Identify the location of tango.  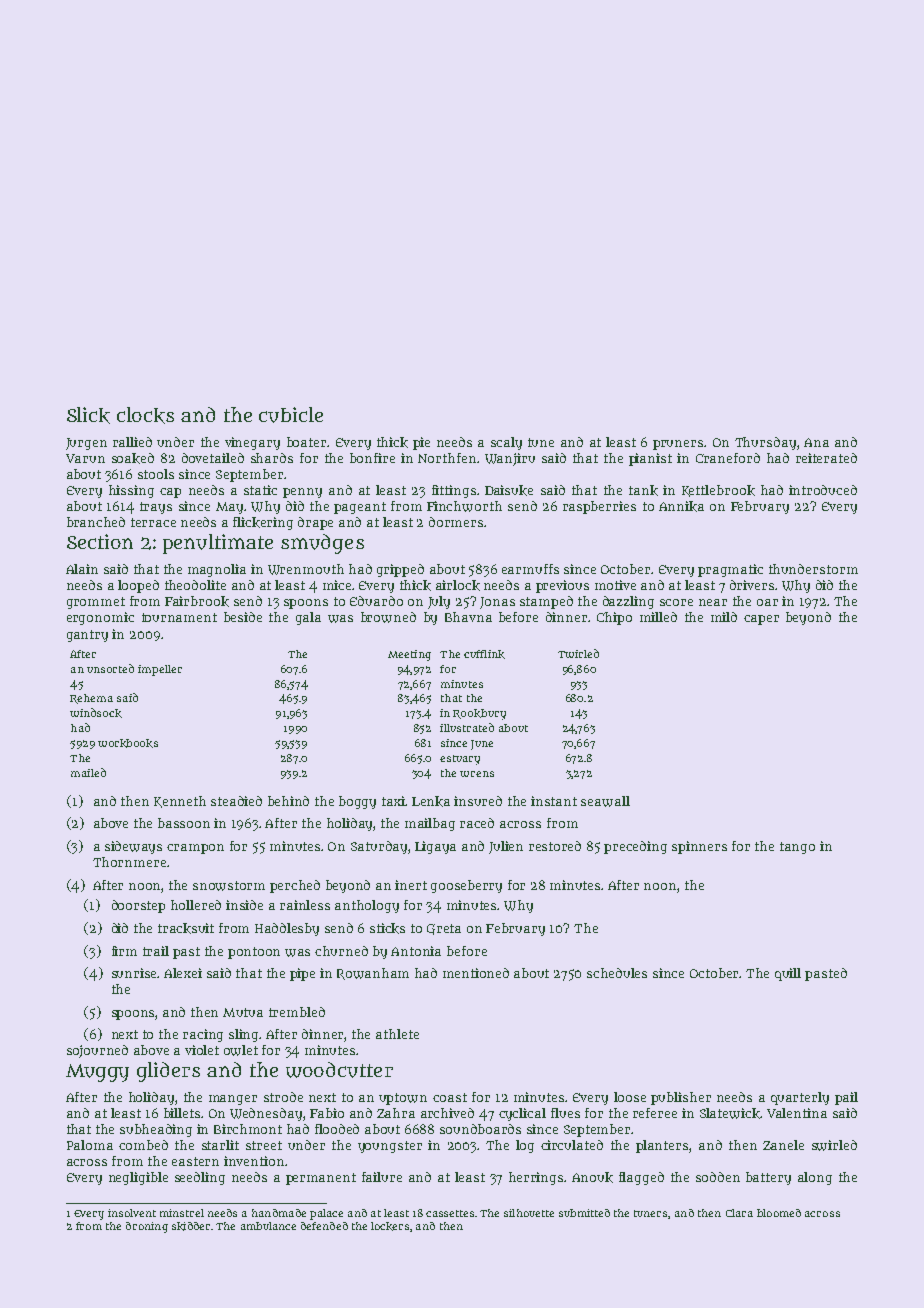
(797, 848).
